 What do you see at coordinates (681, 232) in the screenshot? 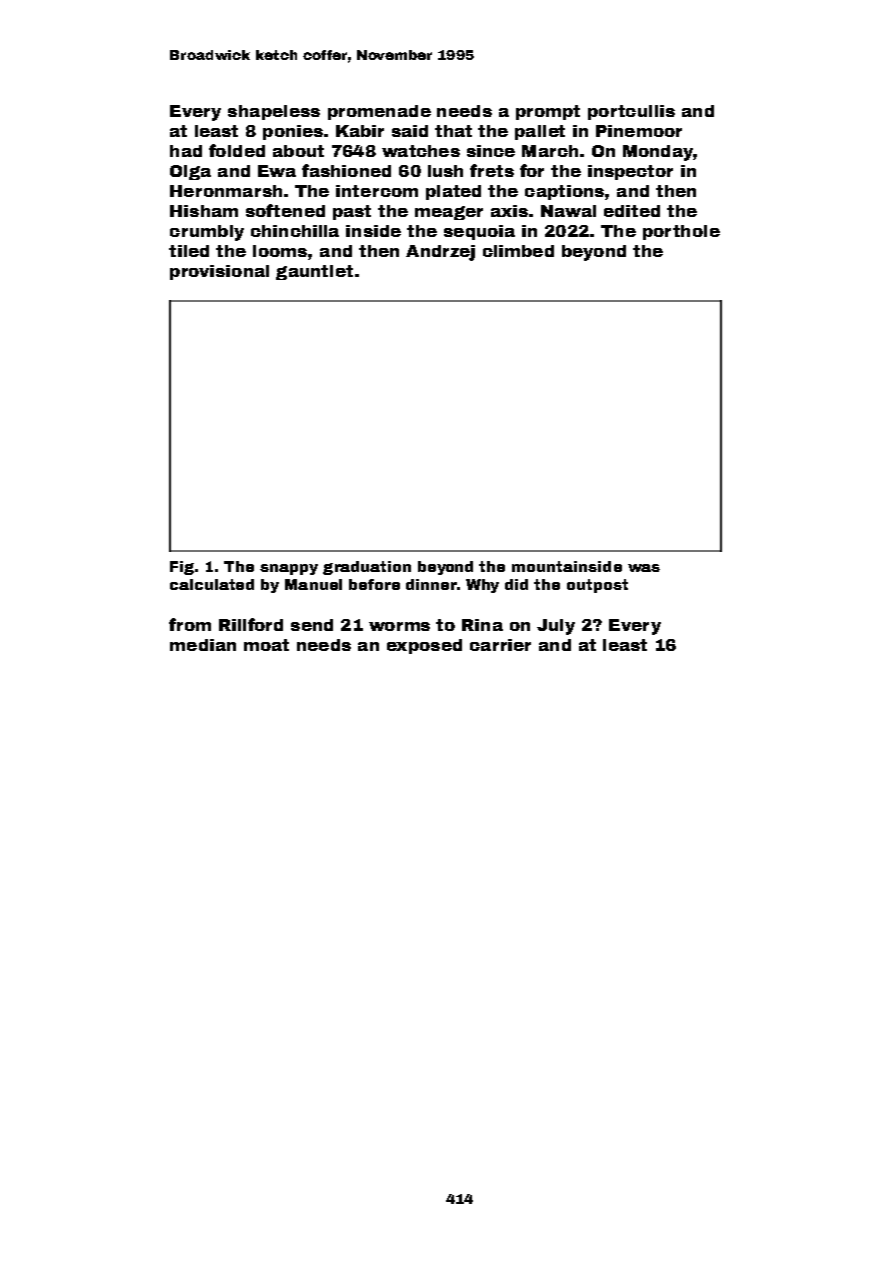
I see `porthole` at bounding box center [681, 232].
